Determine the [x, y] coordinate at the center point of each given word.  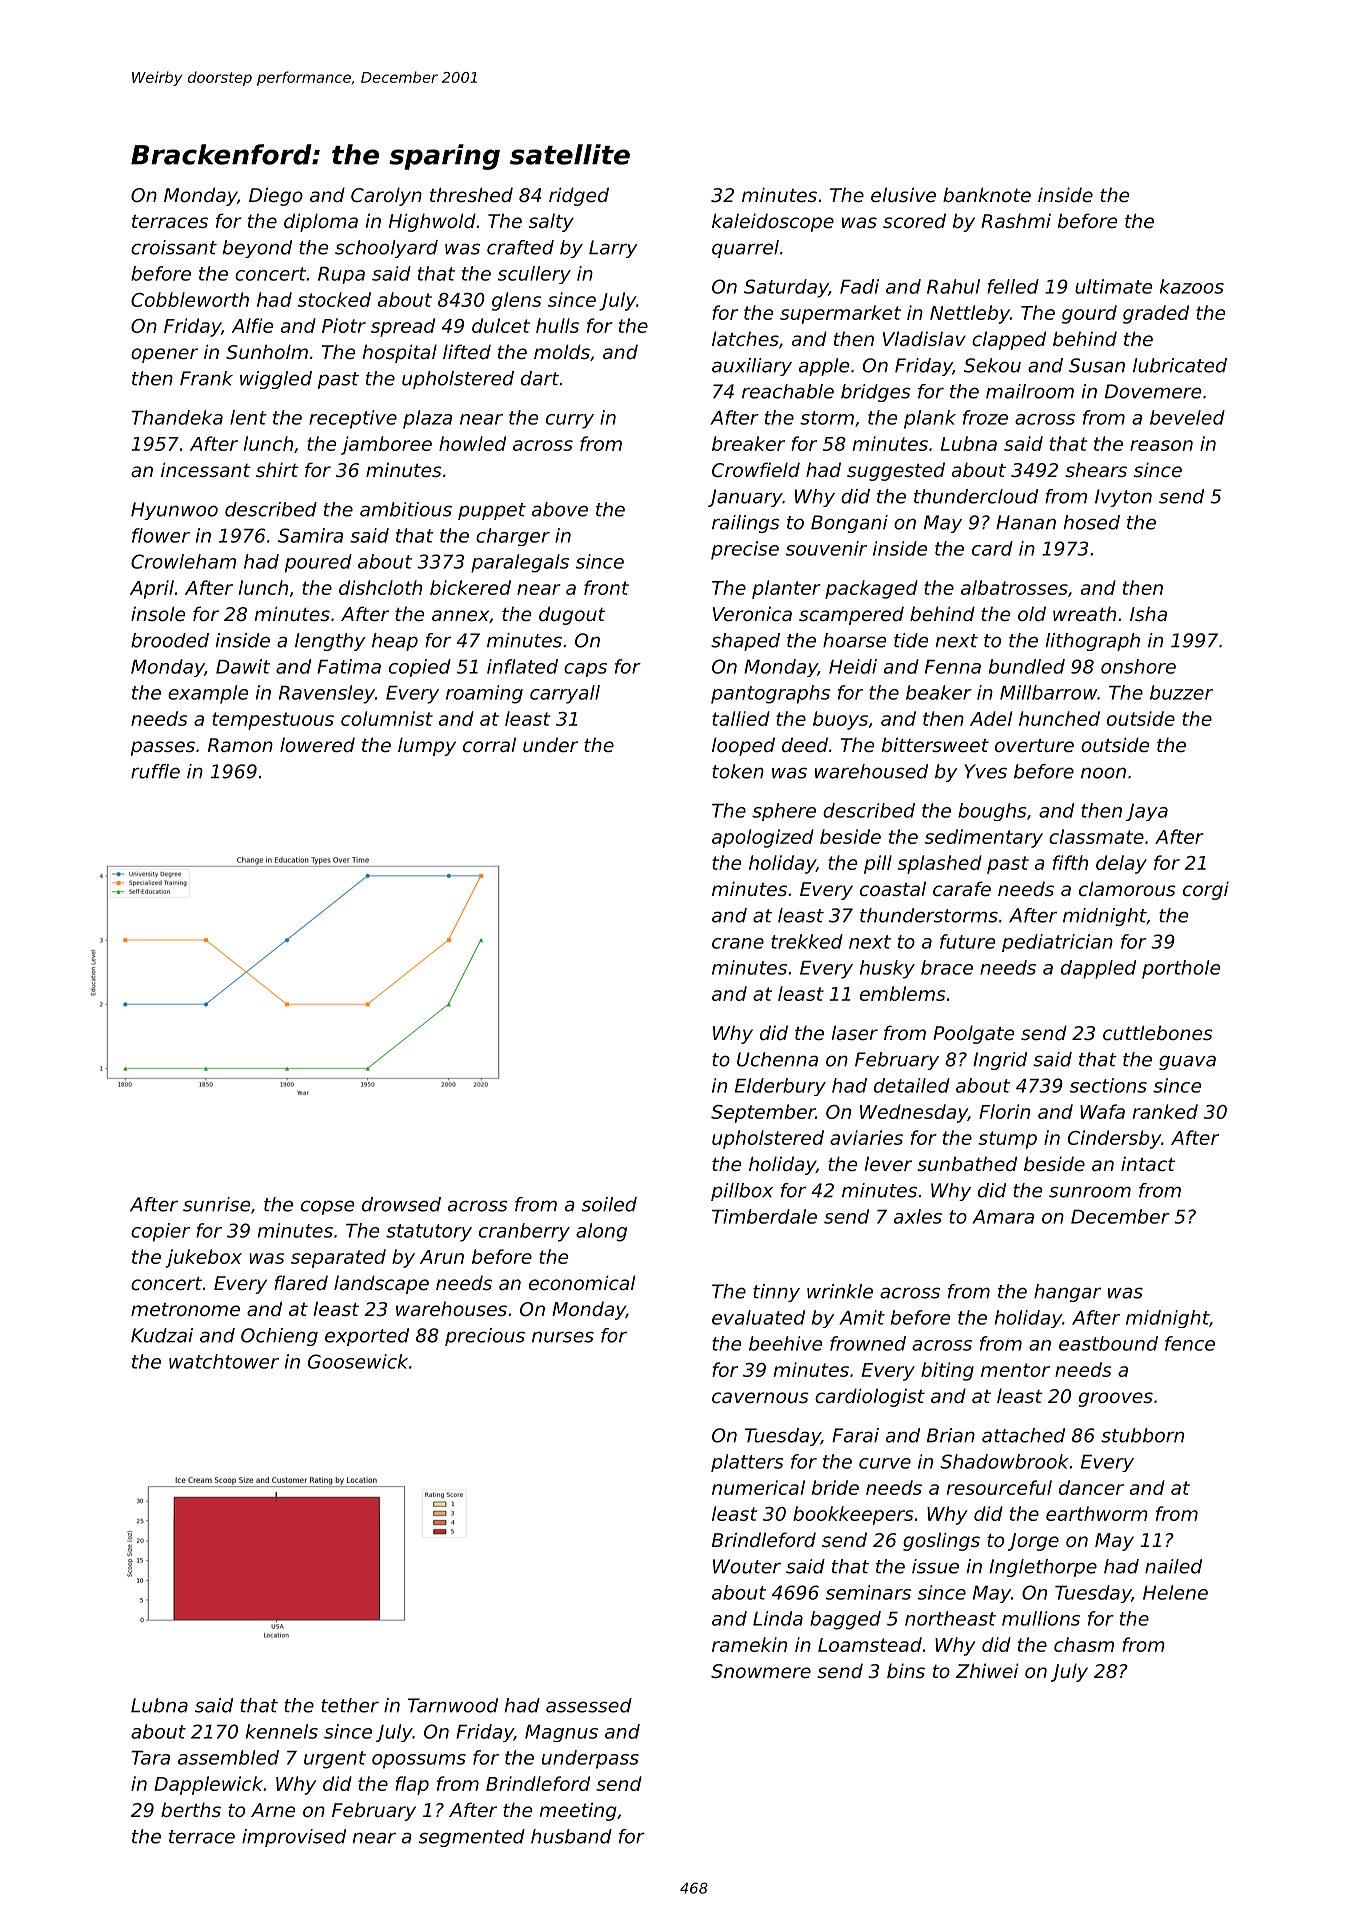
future [967, 941]
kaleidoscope [773, 222]
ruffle [155, 771]
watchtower [224, 1361]
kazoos [1192, 286]
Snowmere [761, 1671]
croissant [174, 247]
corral [489, 744]
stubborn [1142, 1435]
